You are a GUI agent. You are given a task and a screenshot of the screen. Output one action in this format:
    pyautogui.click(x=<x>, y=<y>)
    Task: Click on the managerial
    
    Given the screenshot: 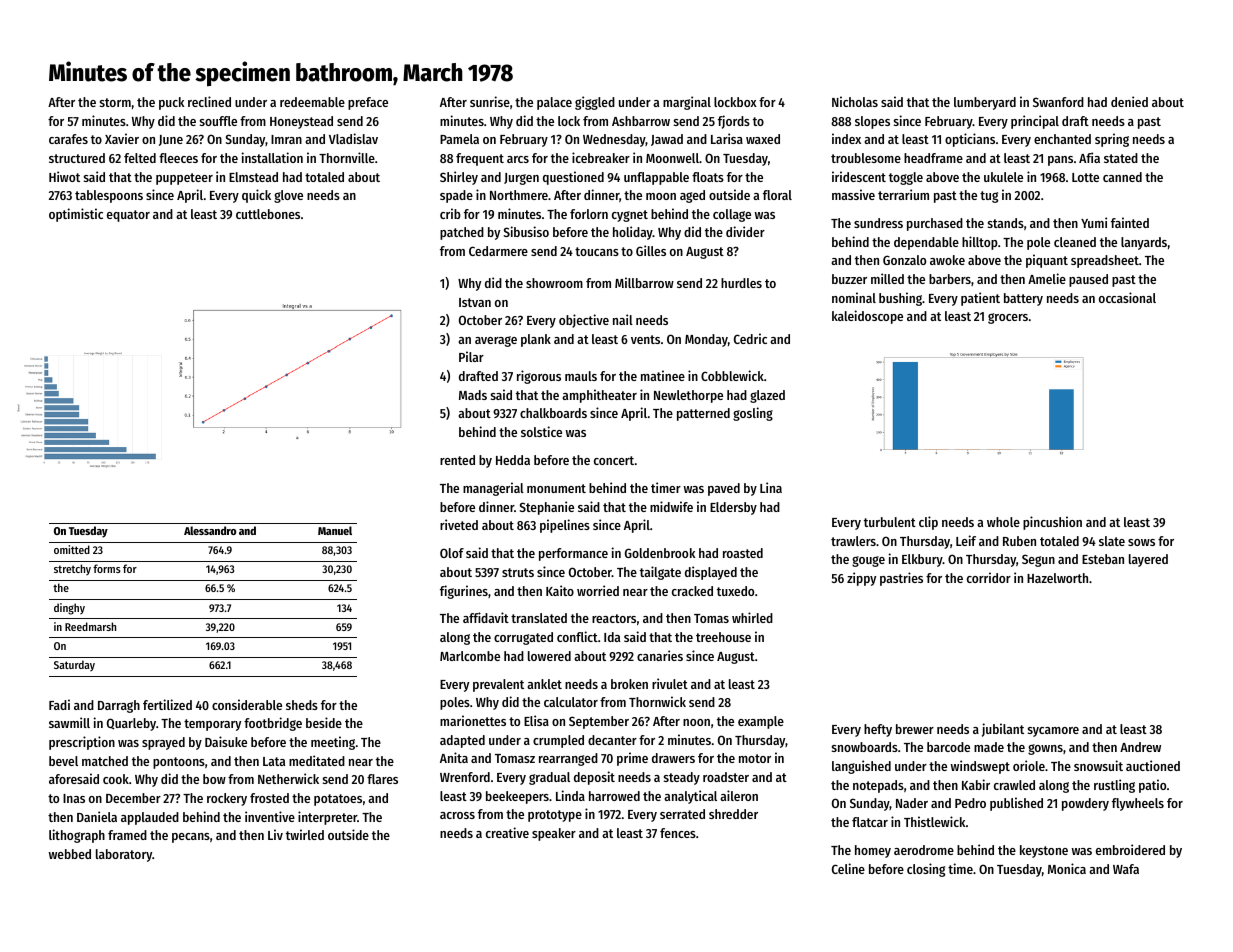 What is the action you would take?
    pyautogui.click(x=493, y=489)
